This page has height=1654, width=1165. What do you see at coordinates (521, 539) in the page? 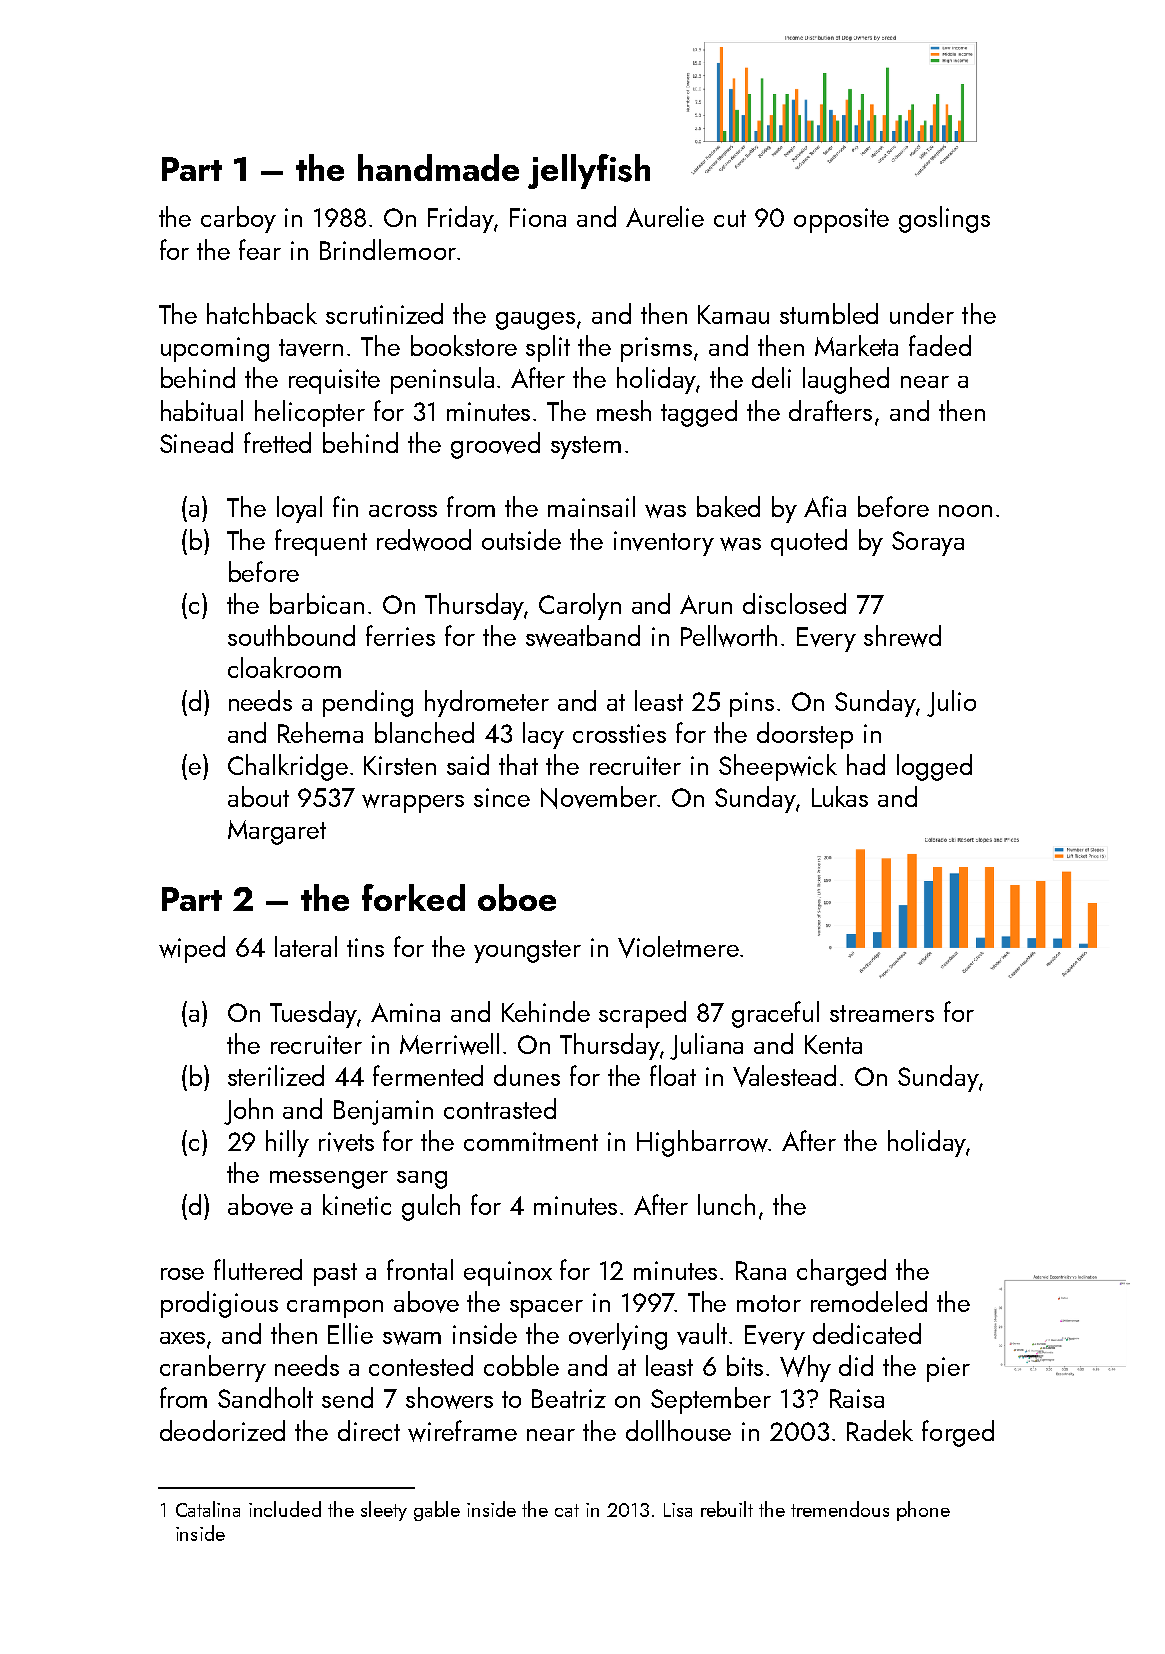
I see `outside` at bounding box center [521, 539].
